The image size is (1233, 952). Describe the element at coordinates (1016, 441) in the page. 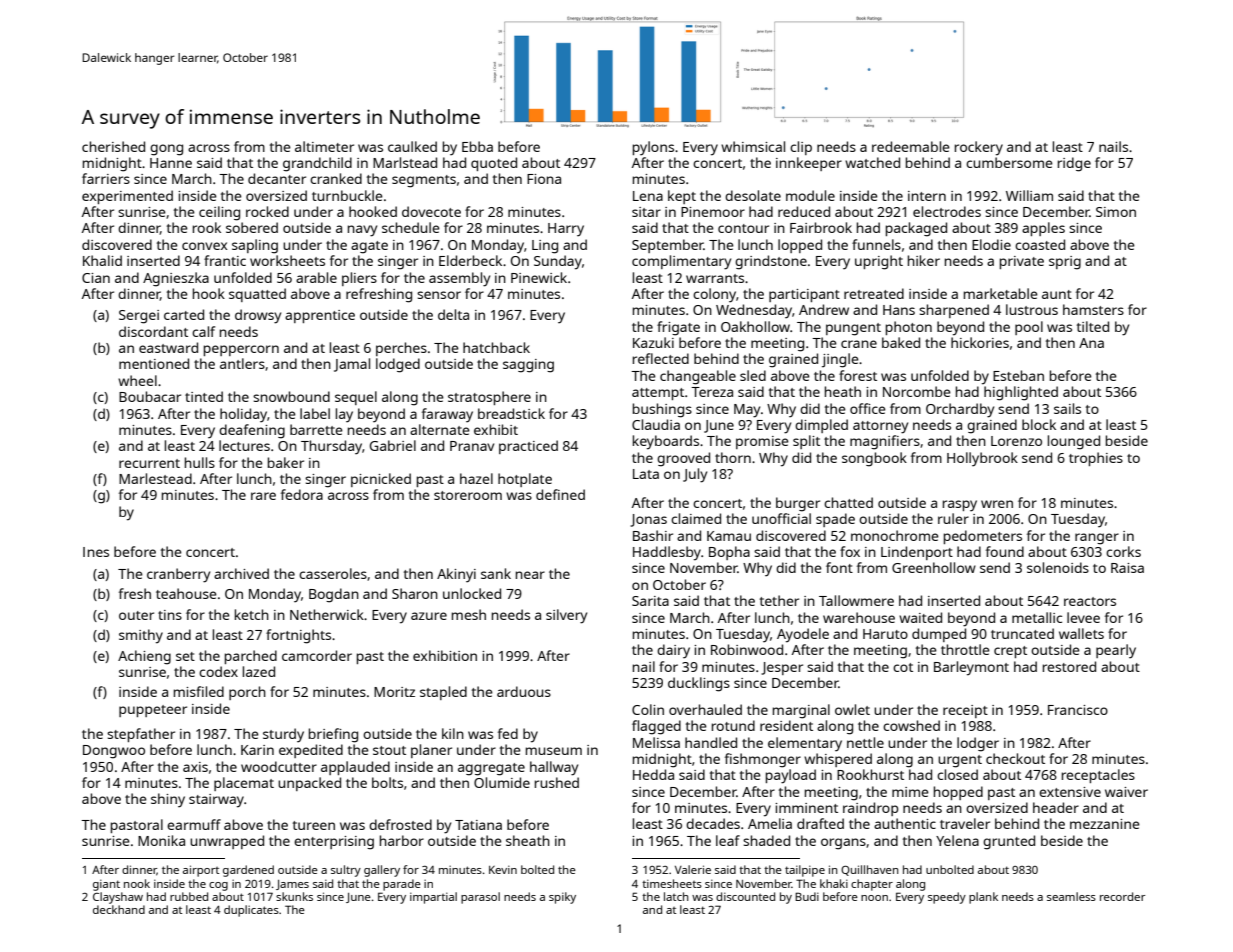

I see `Lorenzo` at that location.
